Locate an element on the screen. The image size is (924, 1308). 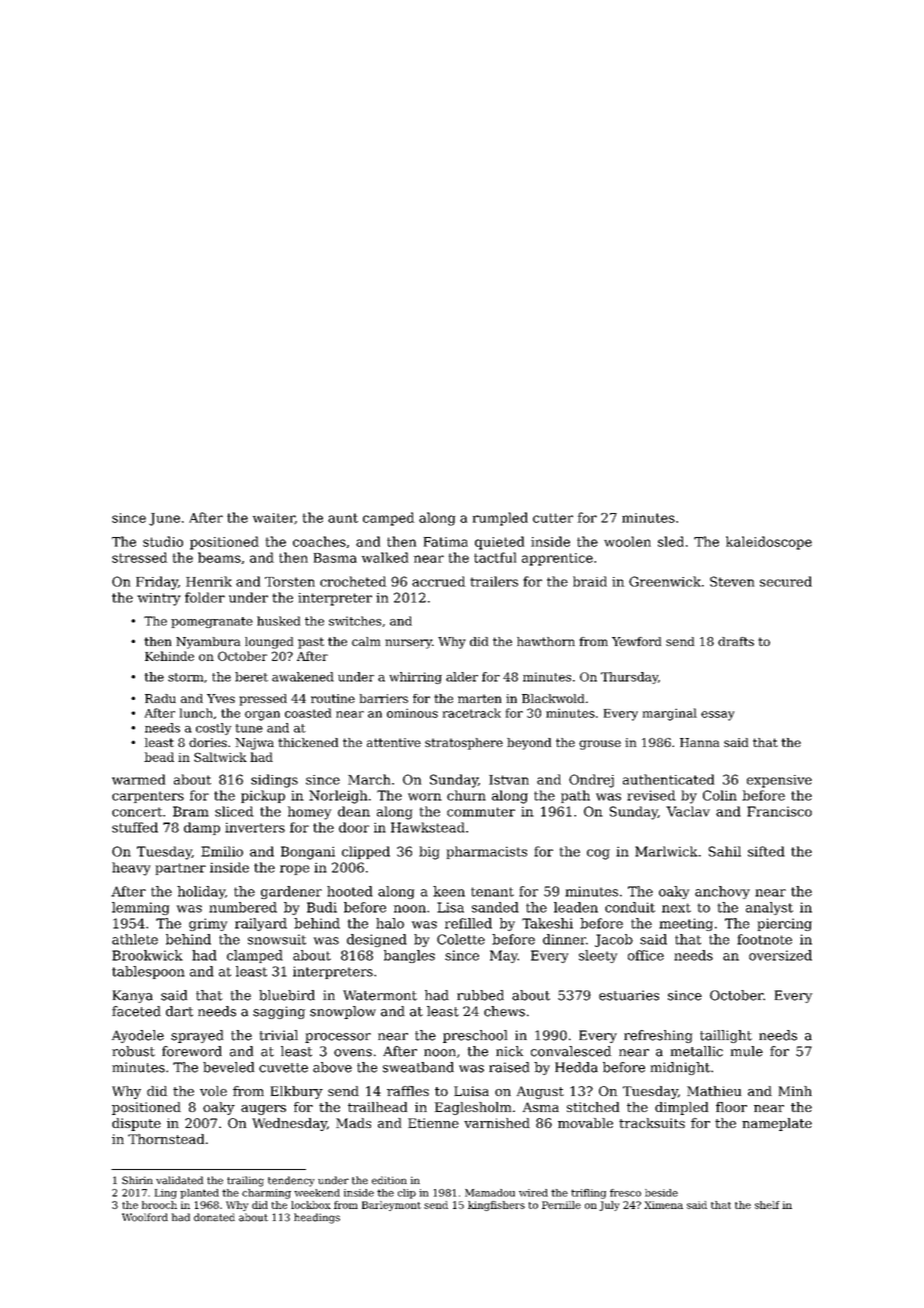
kaleidoscope is located at coordinates (769, 543).
